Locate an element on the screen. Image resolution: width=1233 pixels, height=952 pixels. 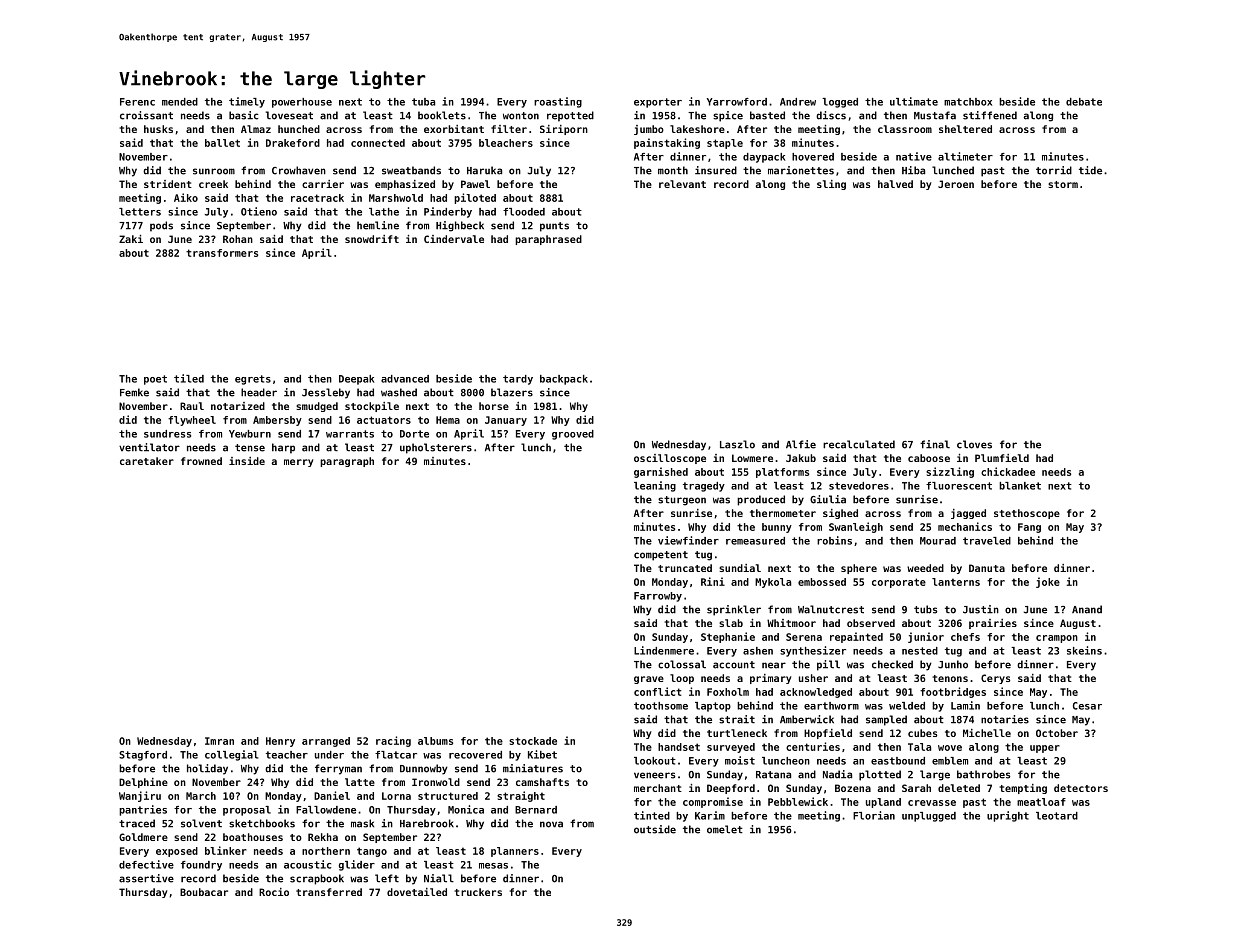
matchbox is located at coordinates (968, 102).
